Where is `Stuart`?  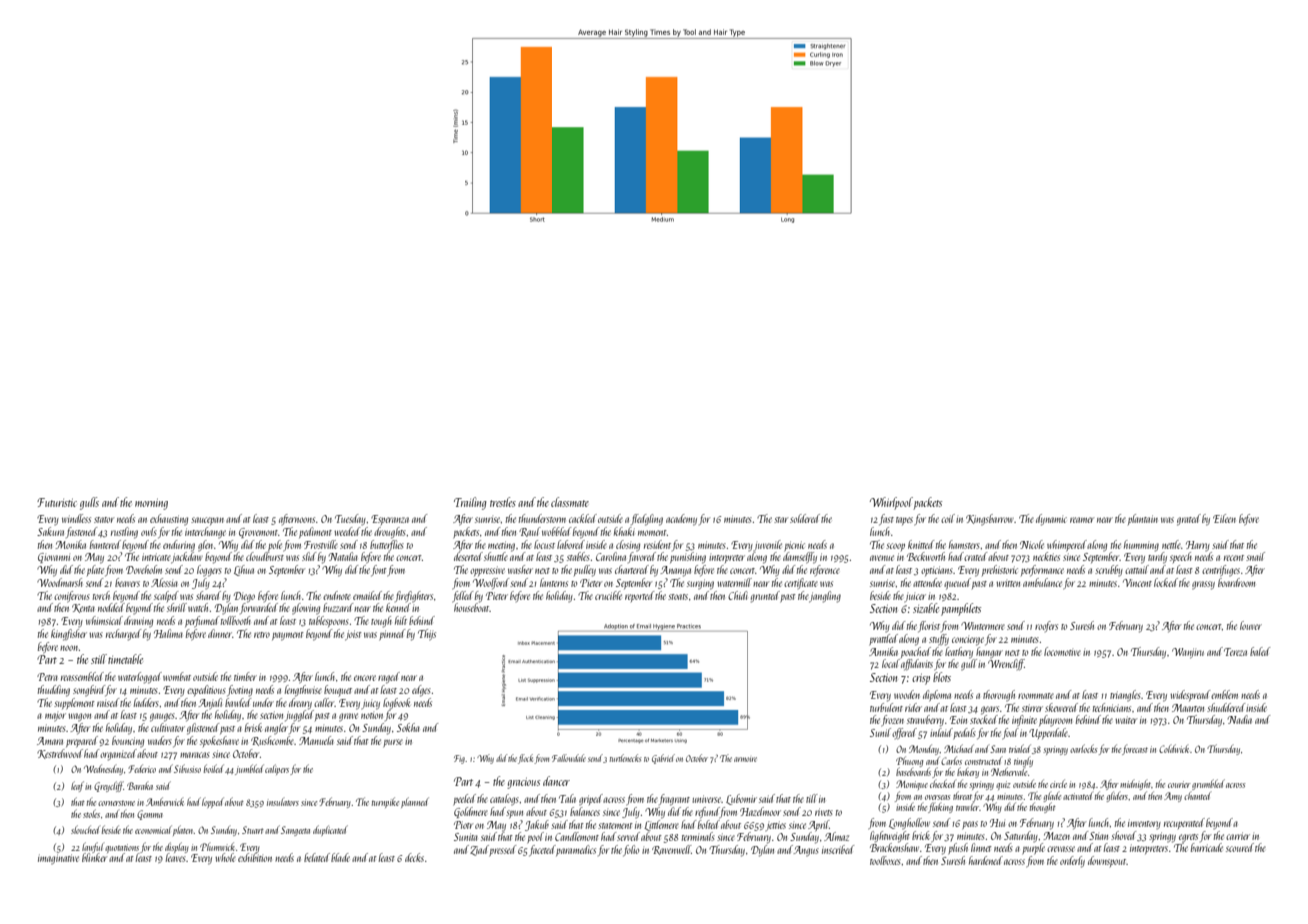
Stuart is located at coordinates (253, 830).
